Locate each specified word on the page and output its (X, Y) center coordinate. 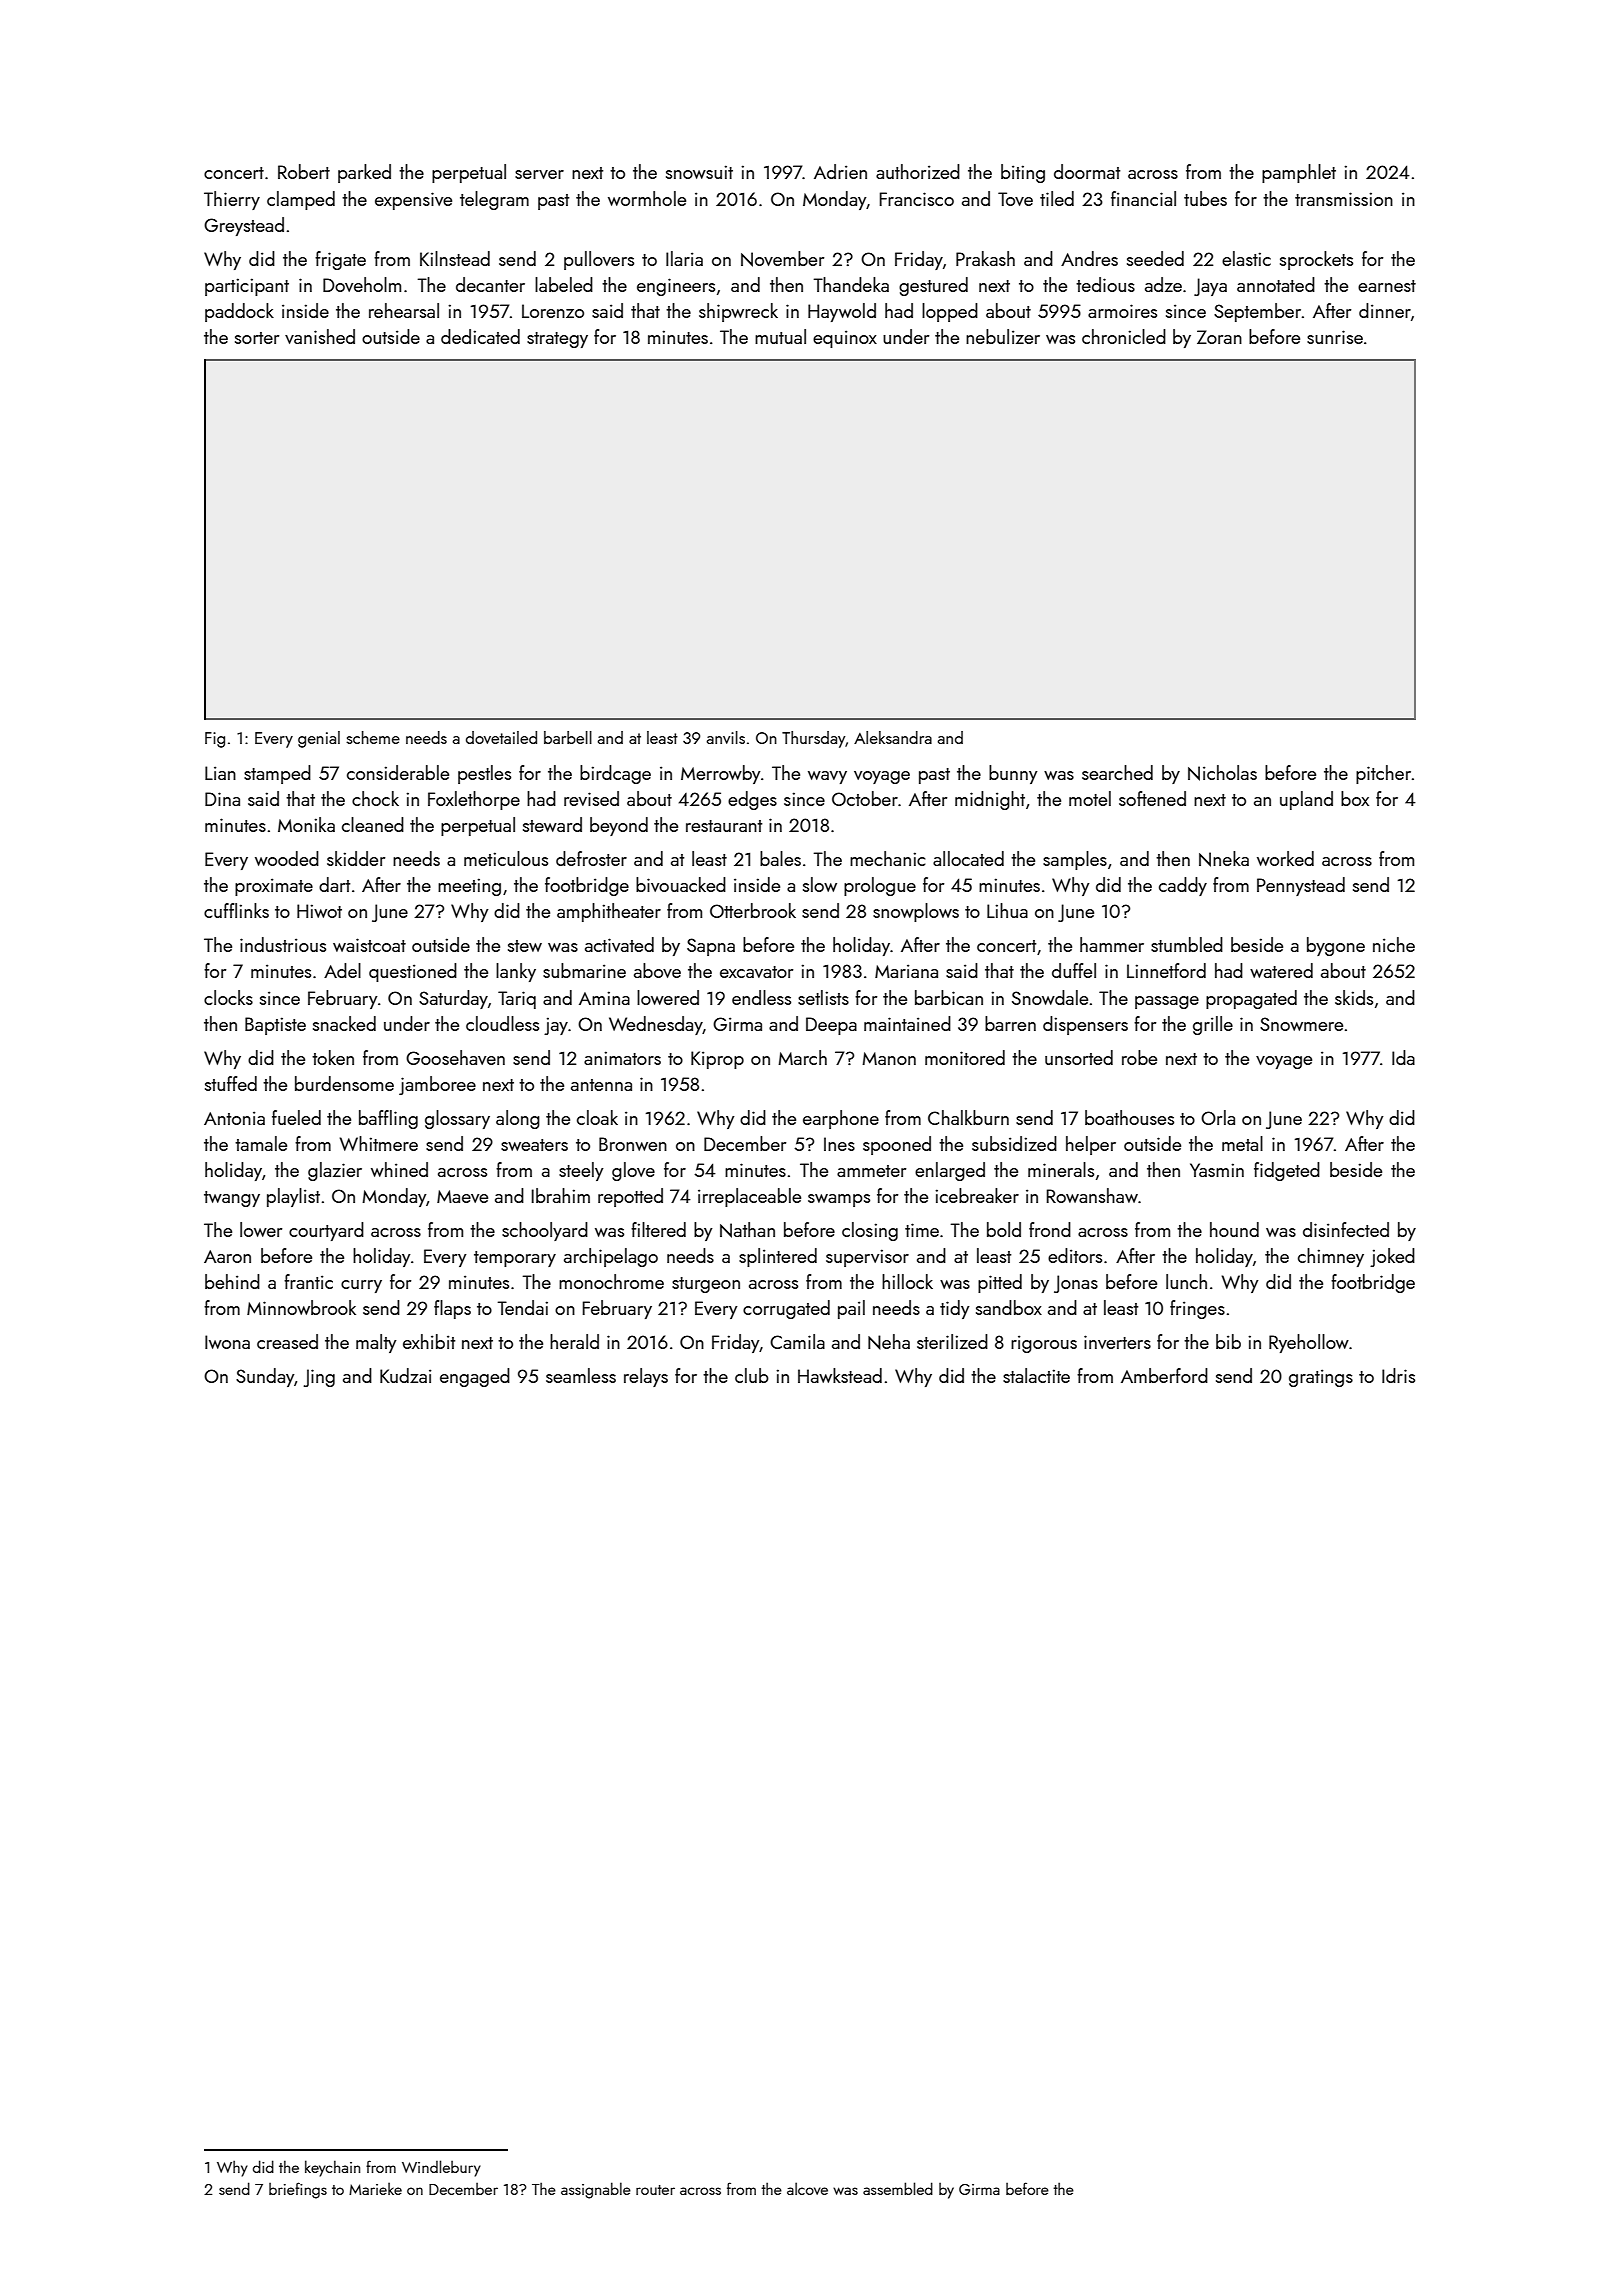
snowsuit (699, 172)
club (752, 1375)
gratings (1321, 1378)
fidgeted (1287, 1171)
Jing (319, 1378)
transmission (1344, 199)
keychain (332, 2168)
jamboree (437, 1085)
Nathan (747, 1230)
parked (364, 173)
